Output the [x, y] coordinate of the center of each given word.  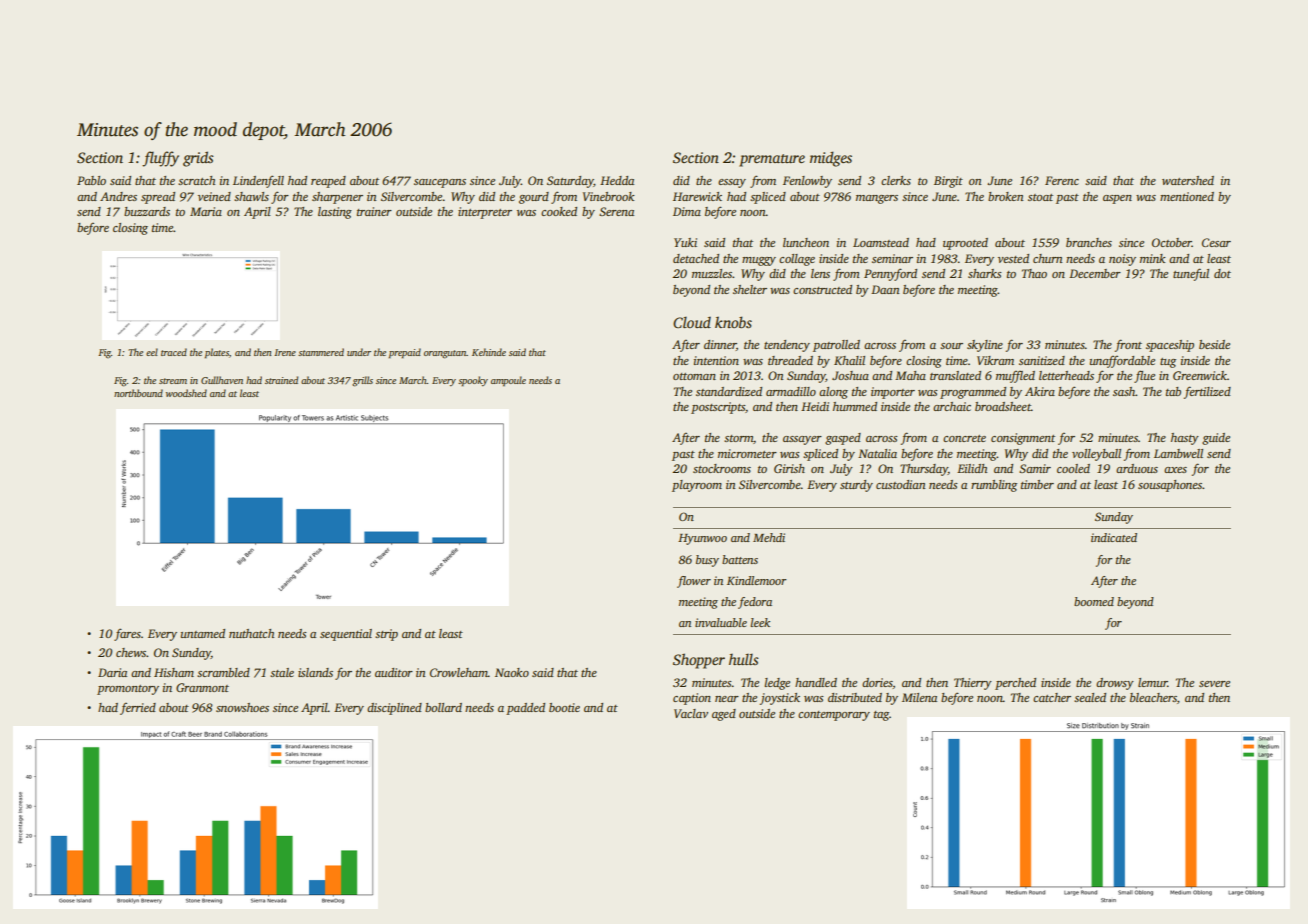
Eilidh [972, 468]
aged [724, 715]
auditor [394, 672]
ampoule [508, 381]
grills [362, 381]
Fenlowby [807, 182]
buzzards [147, 211]
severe [1214, 684]
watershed [1188, 180]
